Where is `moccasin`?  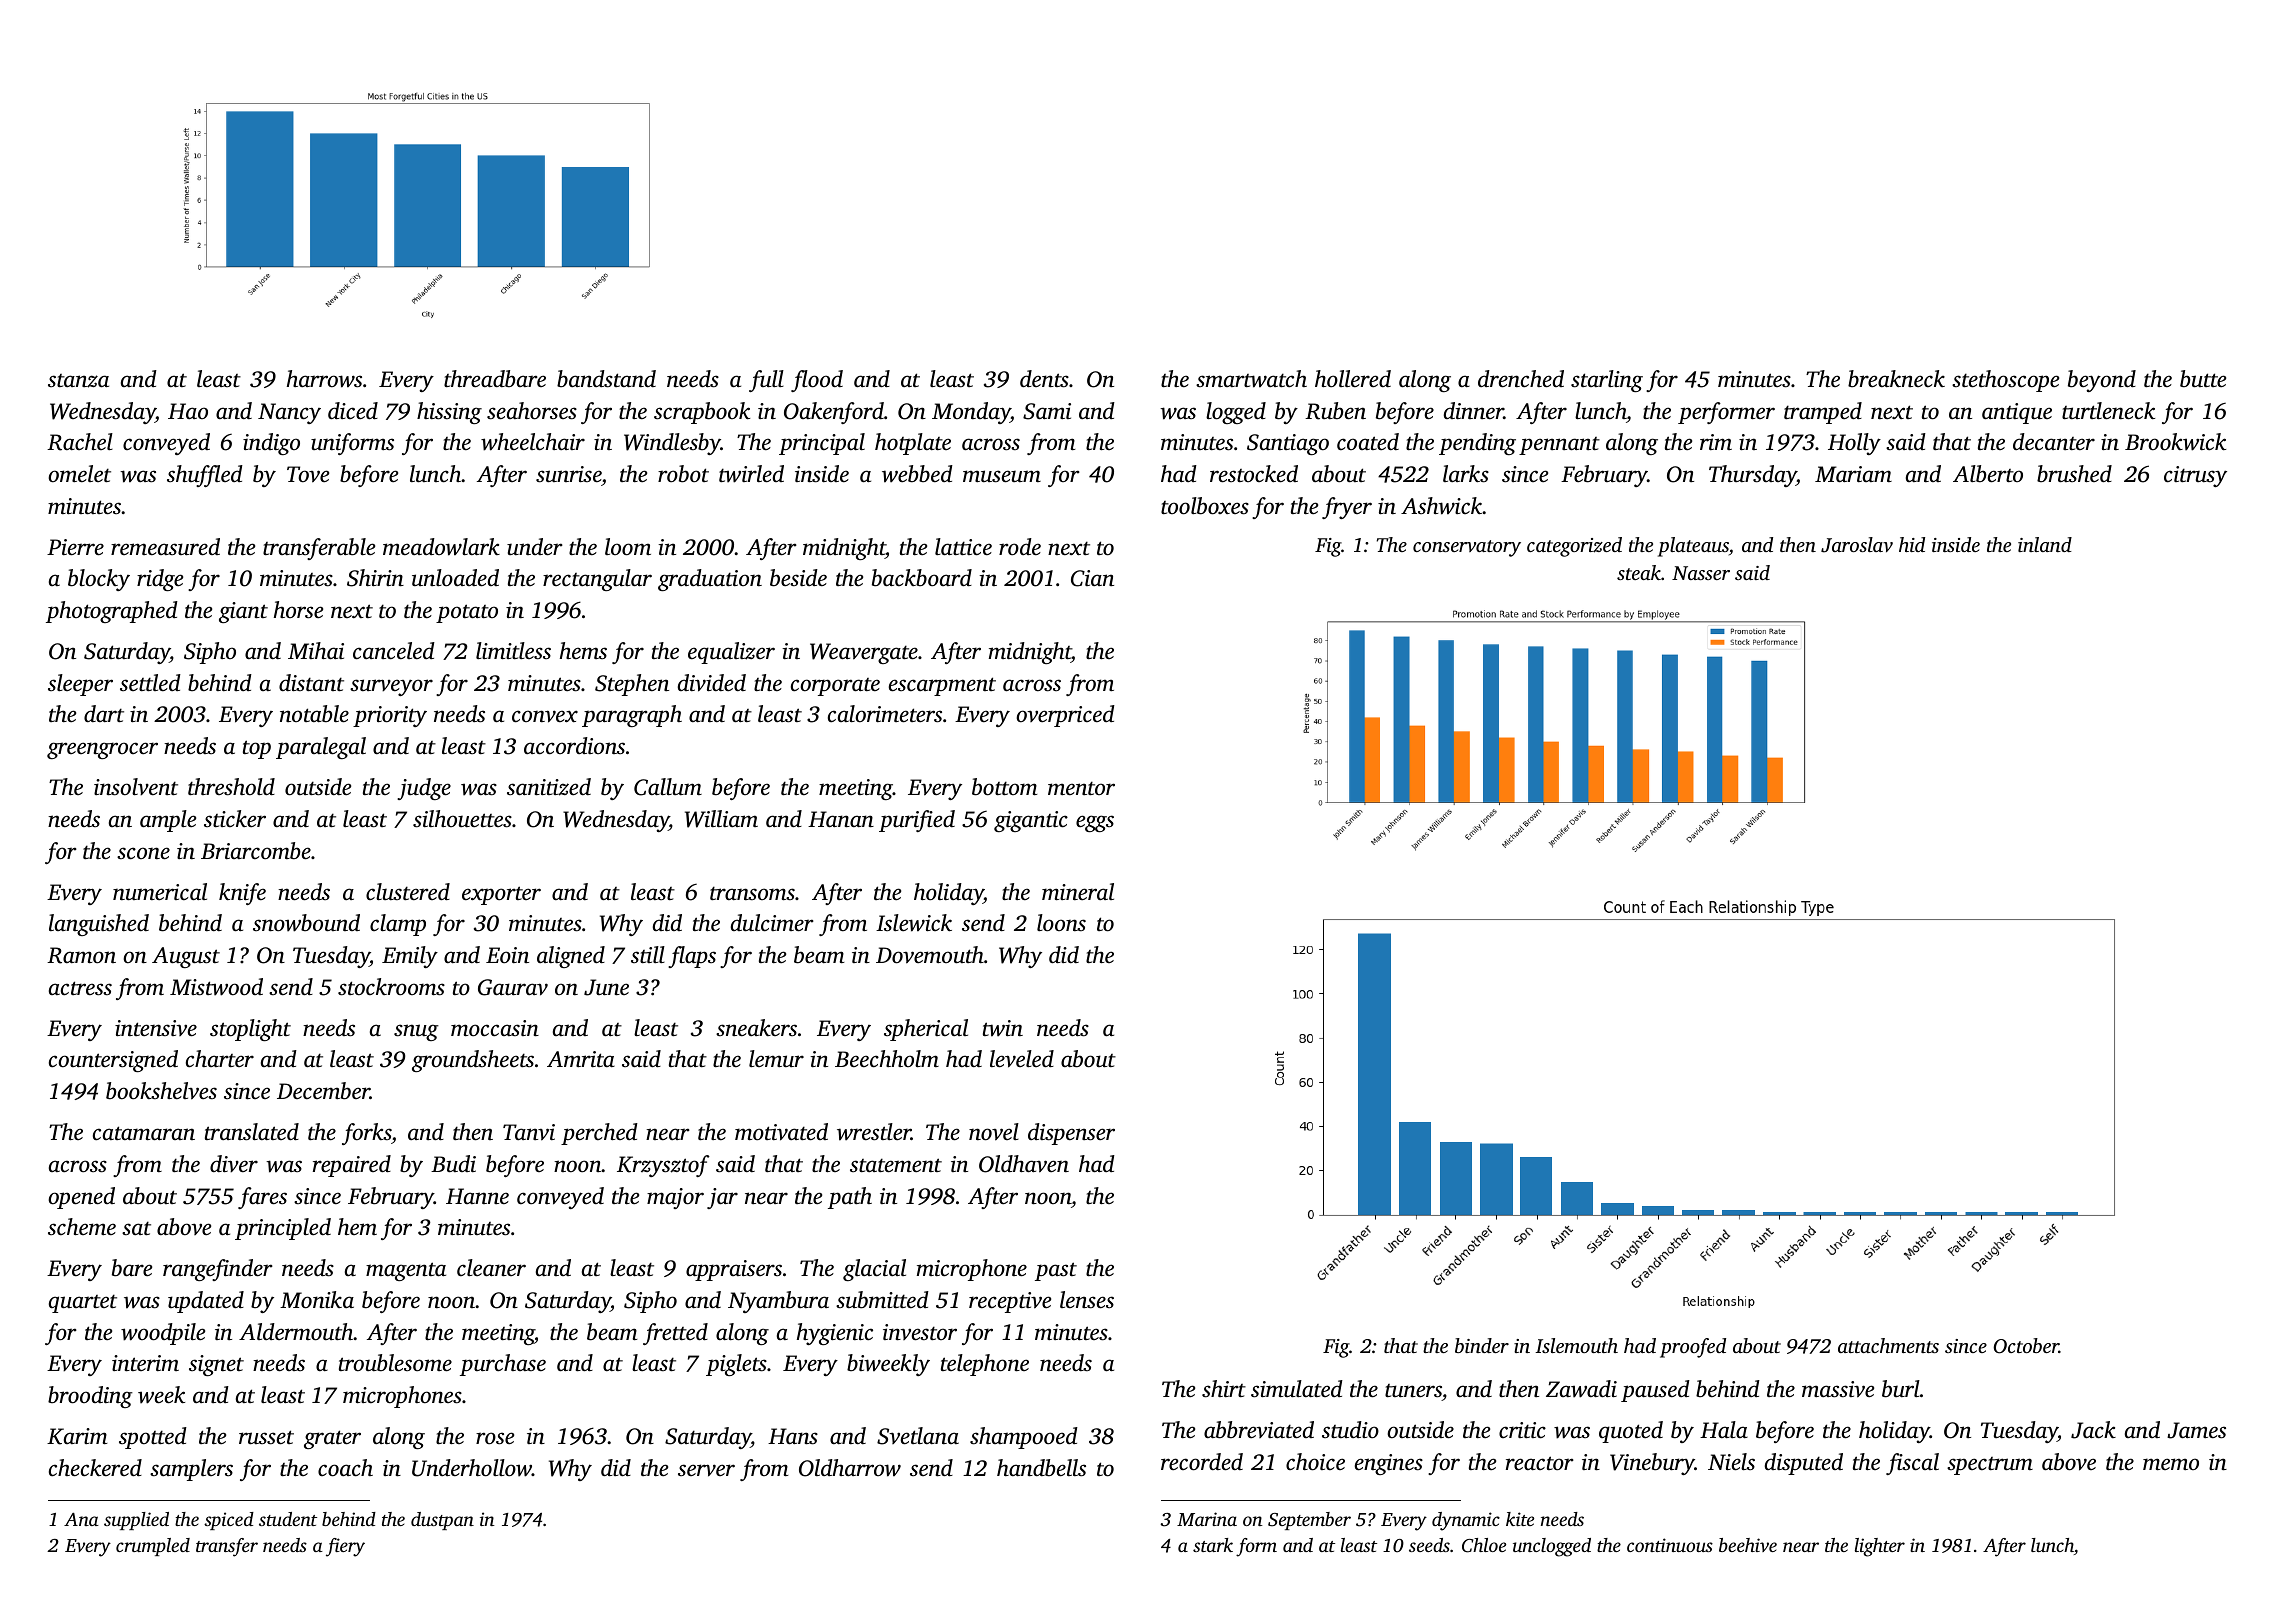 moccasin is located at coordinates (495, 1028).
